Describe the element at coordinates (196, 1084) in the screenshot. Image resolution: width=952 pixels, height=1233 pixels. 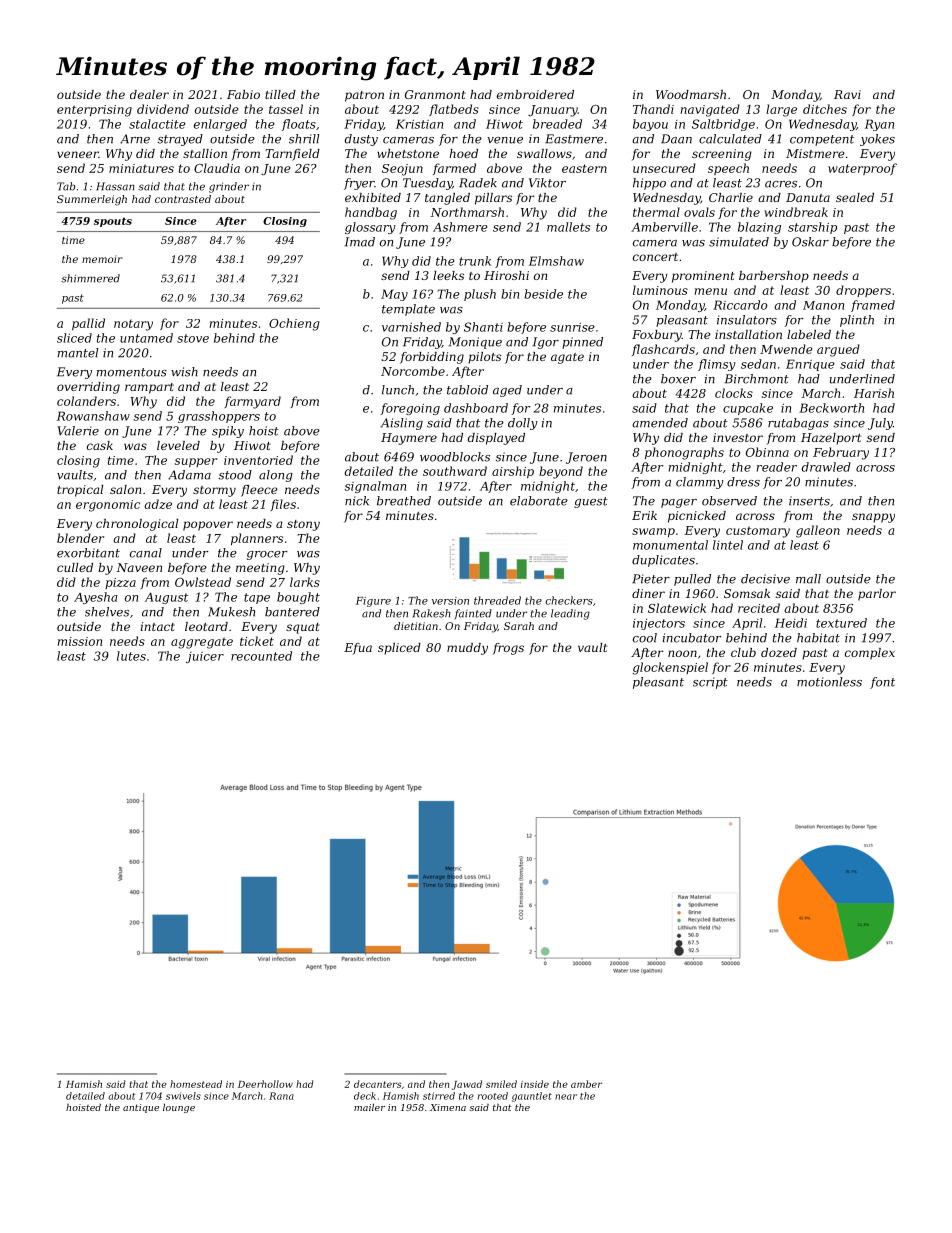
I see `homestead` at that location.
